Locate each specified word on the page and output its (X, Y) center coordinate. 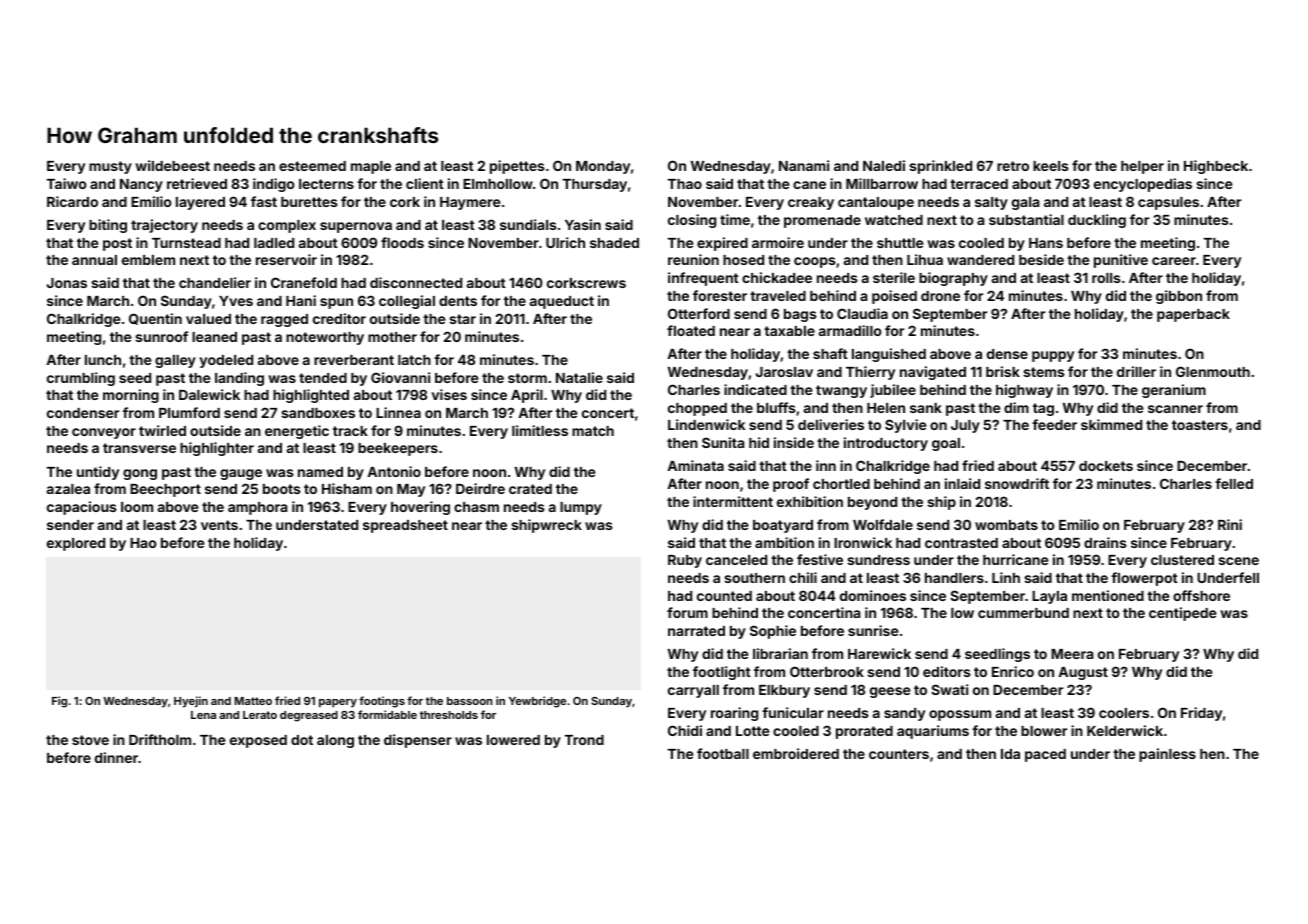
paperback (1193, 315)
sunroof (161, 336)
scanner (1175, 409)
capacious (82, 508)
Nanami (804, 165)
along (335, 741)
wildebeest (172, 165)
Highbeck (1216, 167)
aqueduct (562, 302)
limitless (540, 430)
